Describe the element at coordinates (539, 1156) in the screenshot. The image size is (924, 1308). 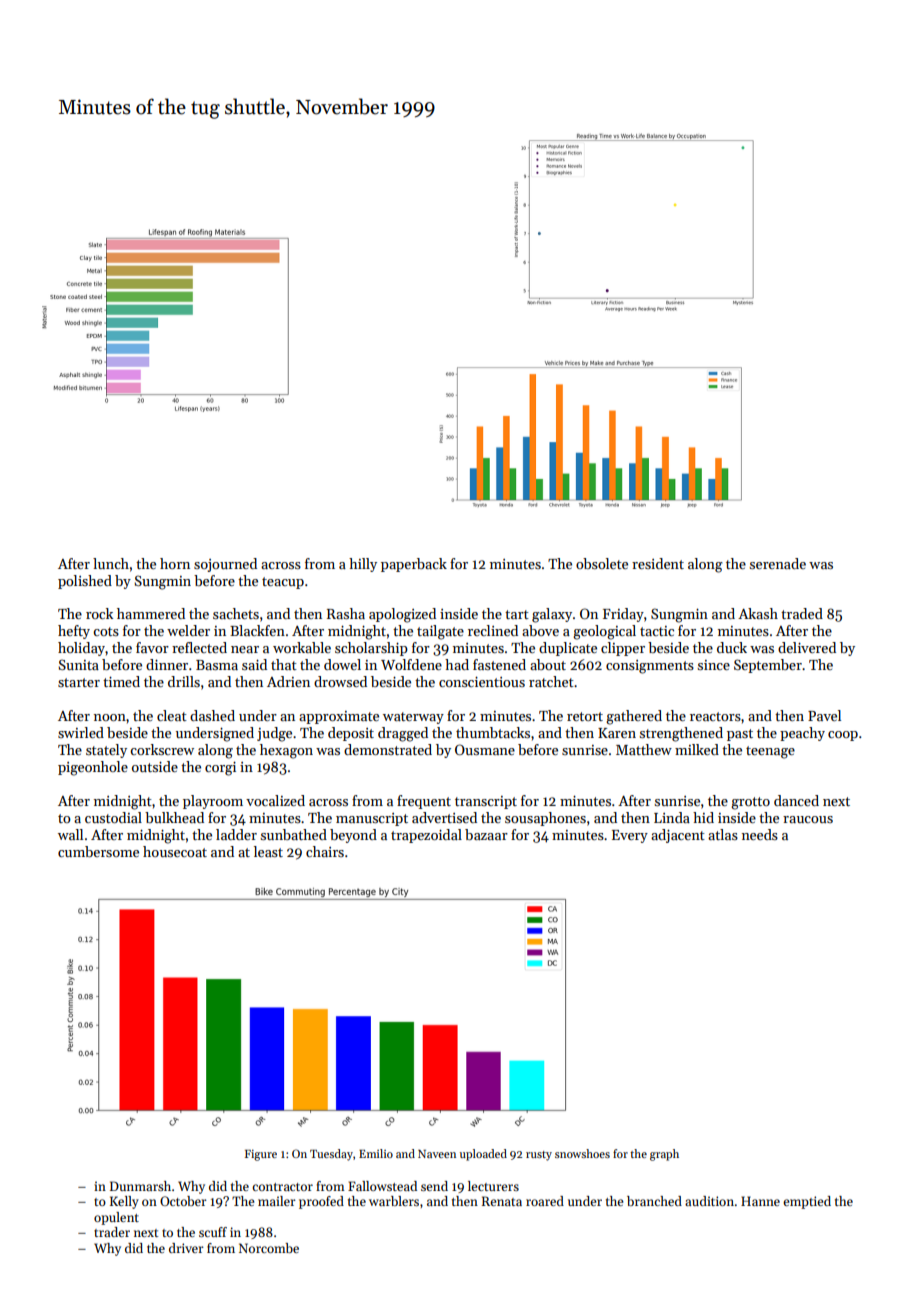
I see `rusty` at that location.
